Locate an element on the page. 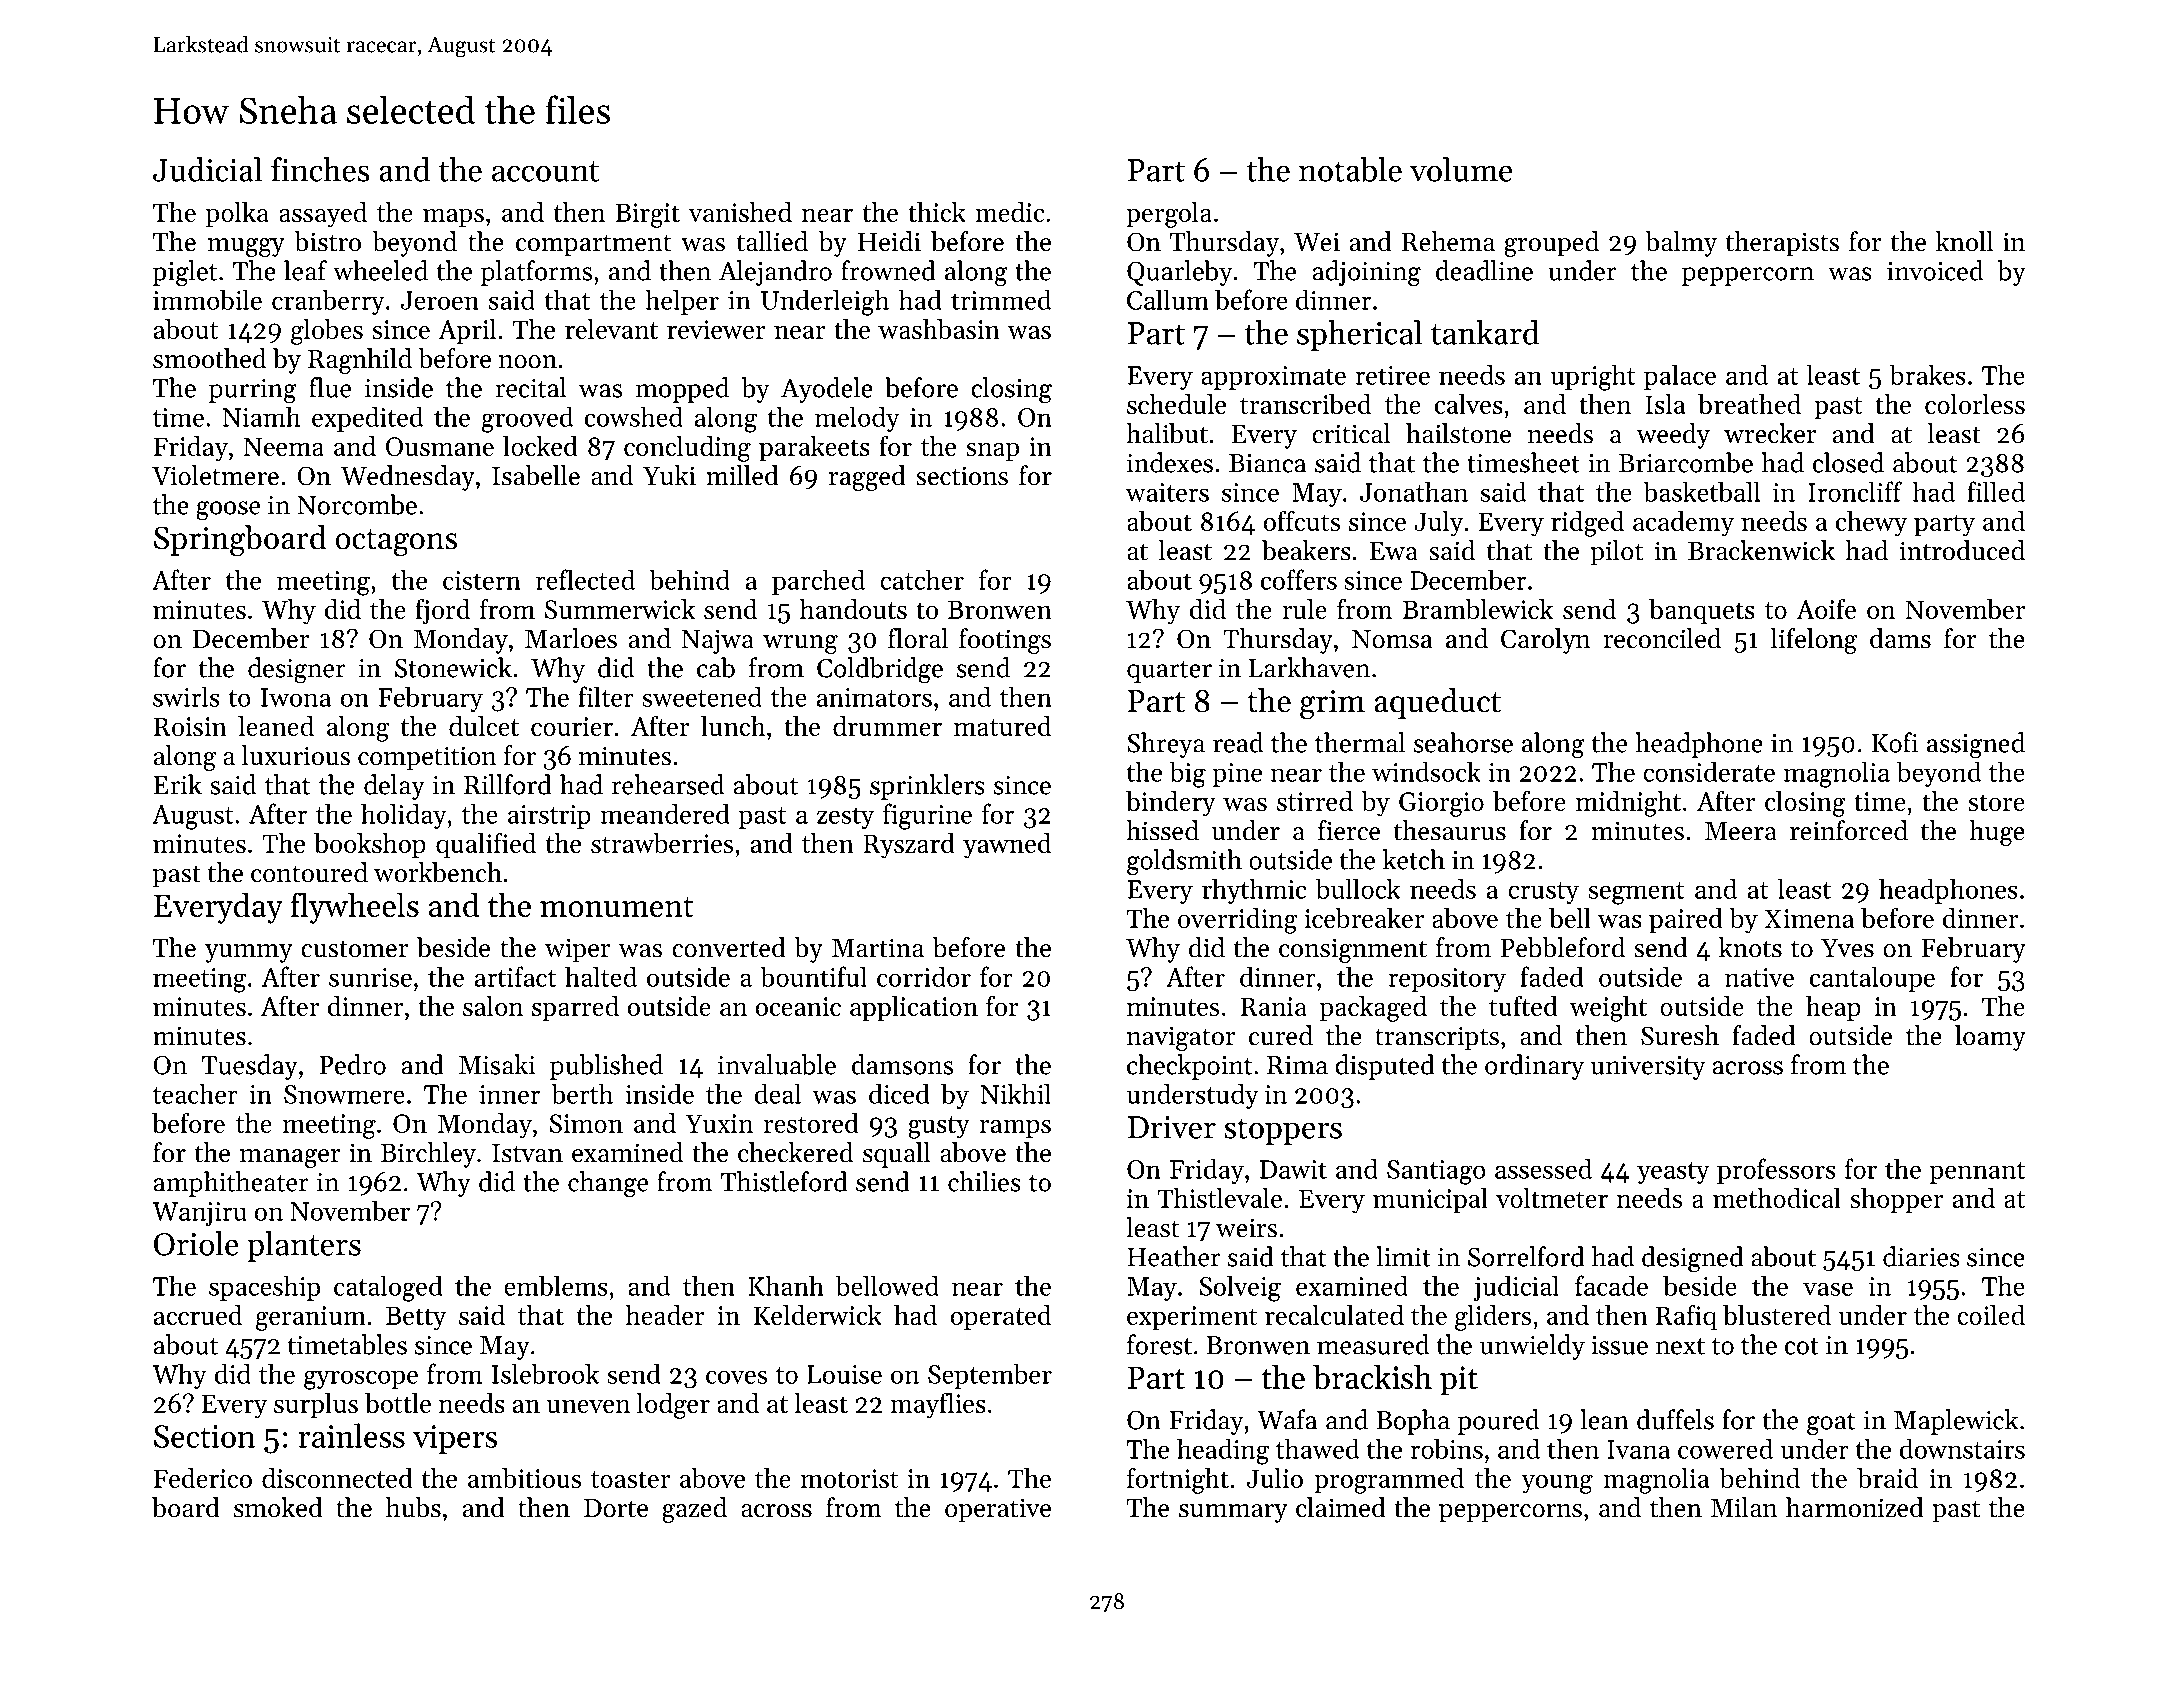 This image has height=1683, width=2178. muggy is located at coordinates (246, 247).
